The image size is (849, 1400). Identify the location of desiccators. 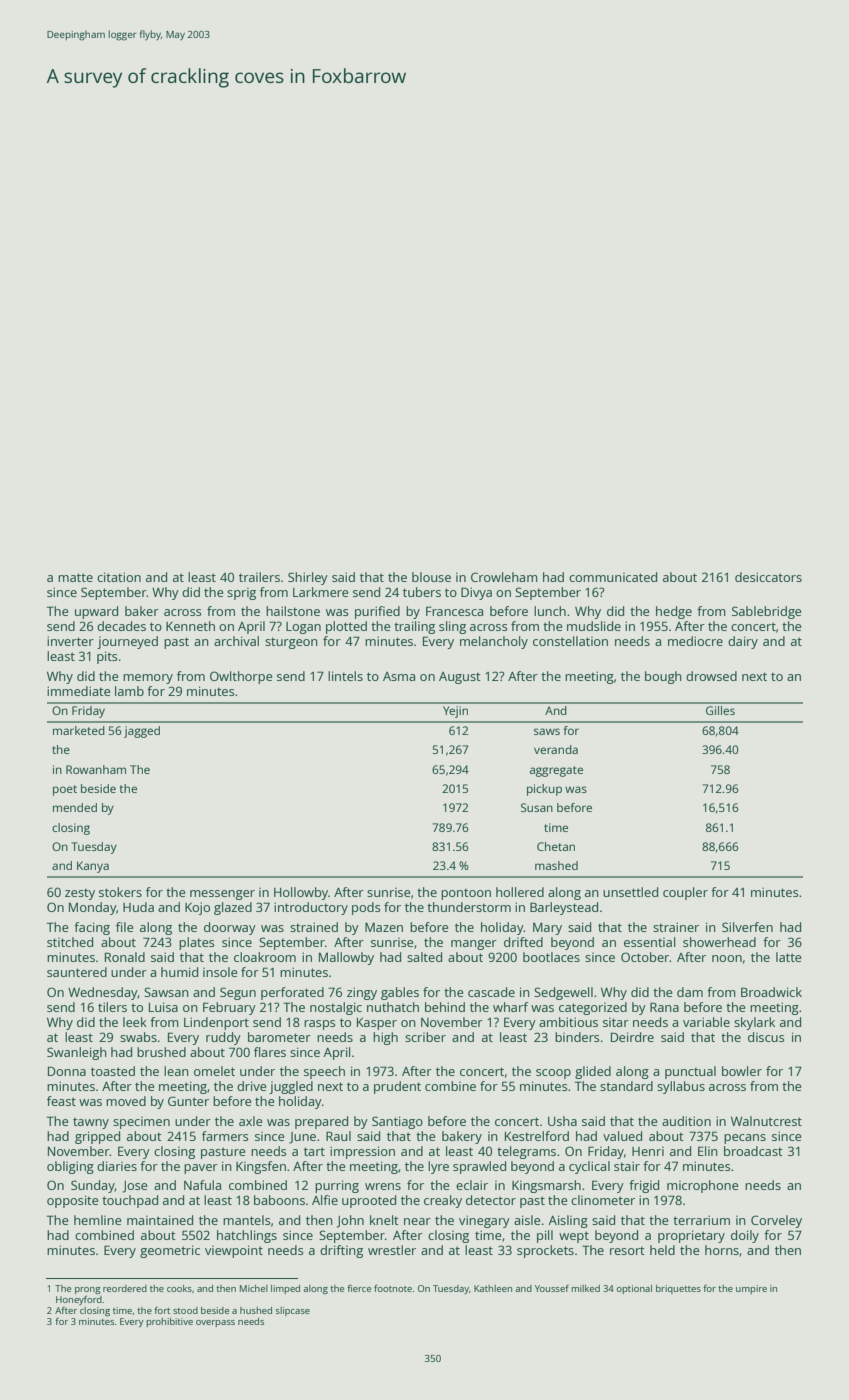
(768, 577).
